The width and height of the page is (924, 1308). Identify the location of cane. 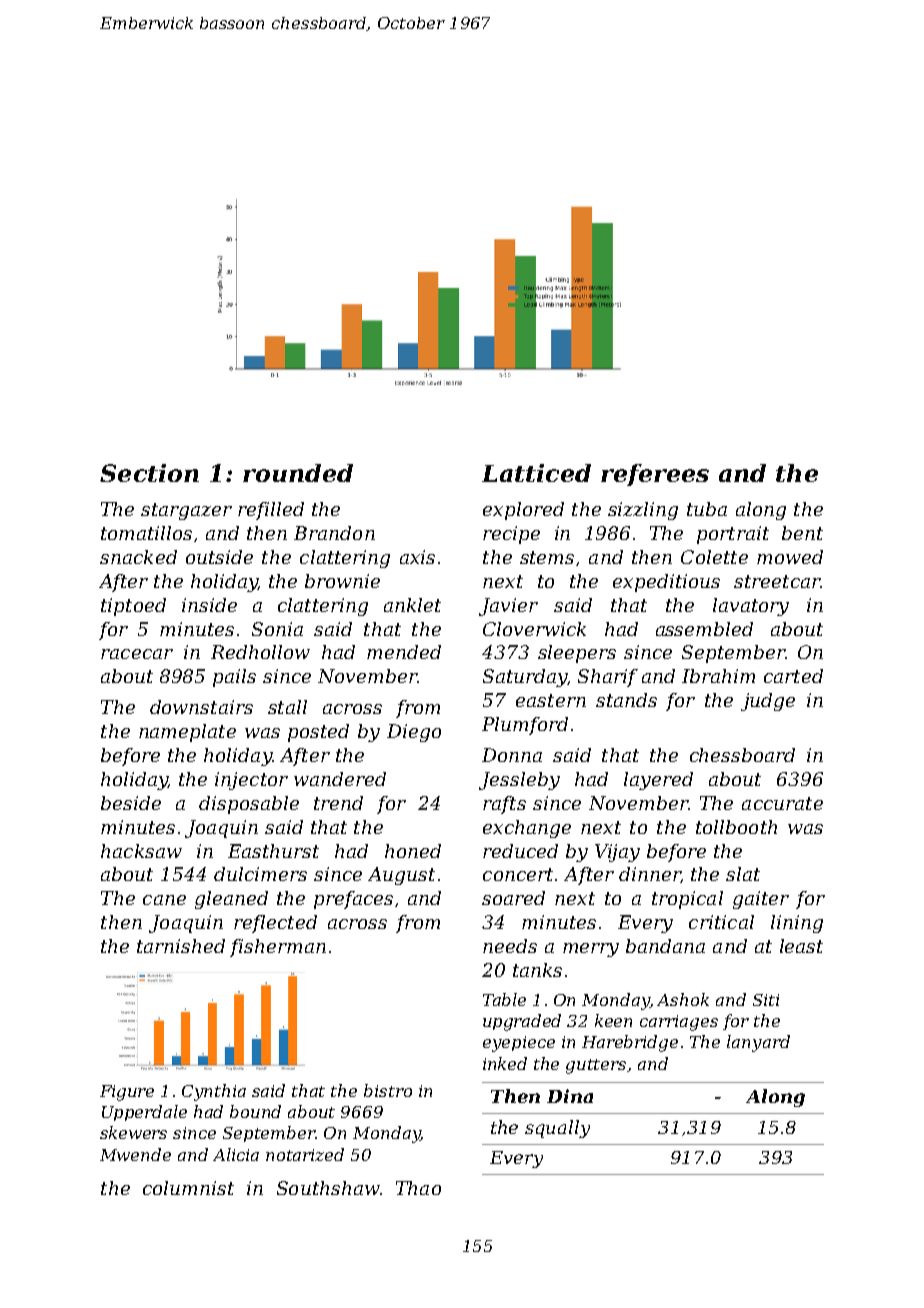
(164, 900).
